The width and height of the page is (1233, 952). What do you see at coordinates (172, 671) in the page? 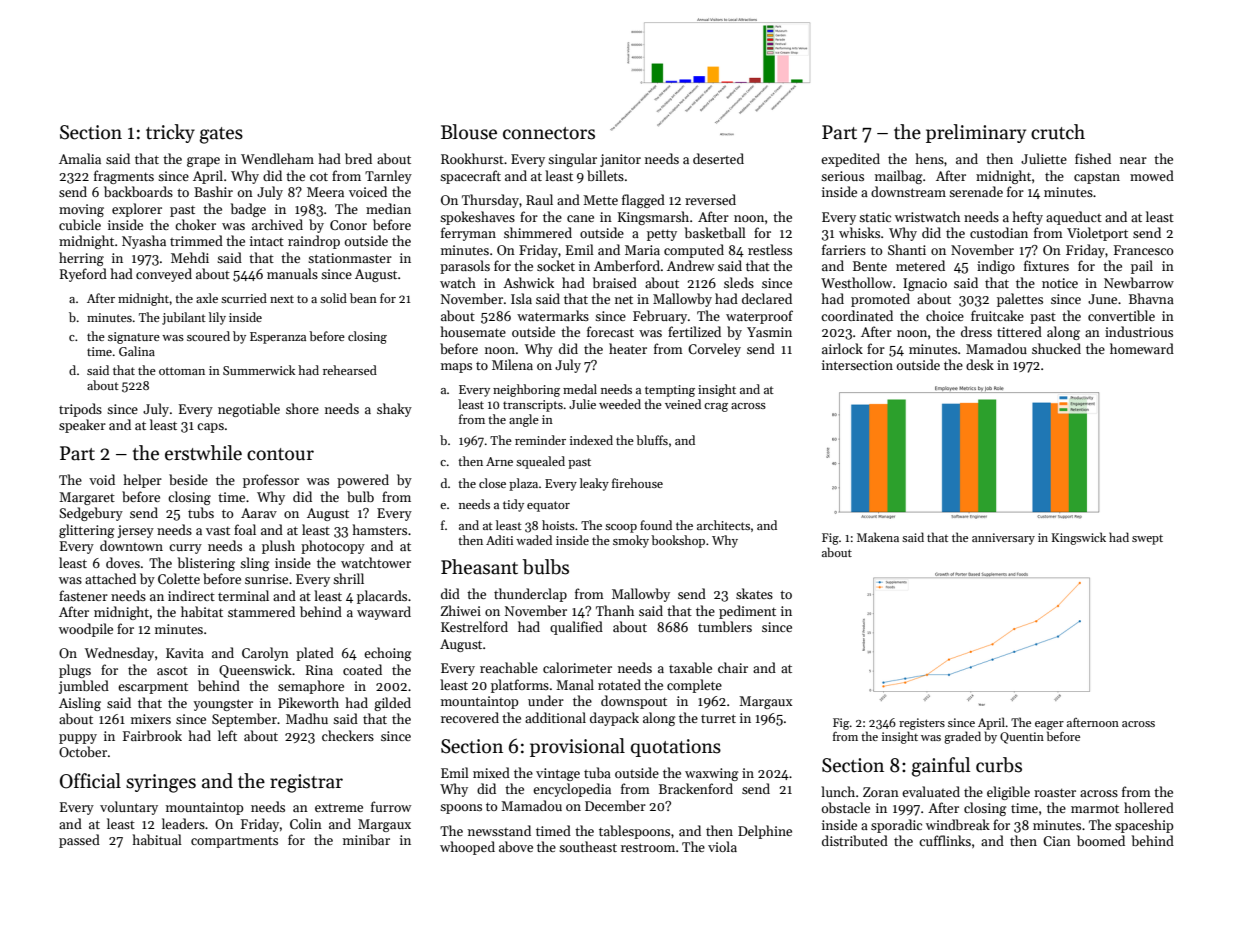
I see `ascot` at bounding box center [172, 671].
